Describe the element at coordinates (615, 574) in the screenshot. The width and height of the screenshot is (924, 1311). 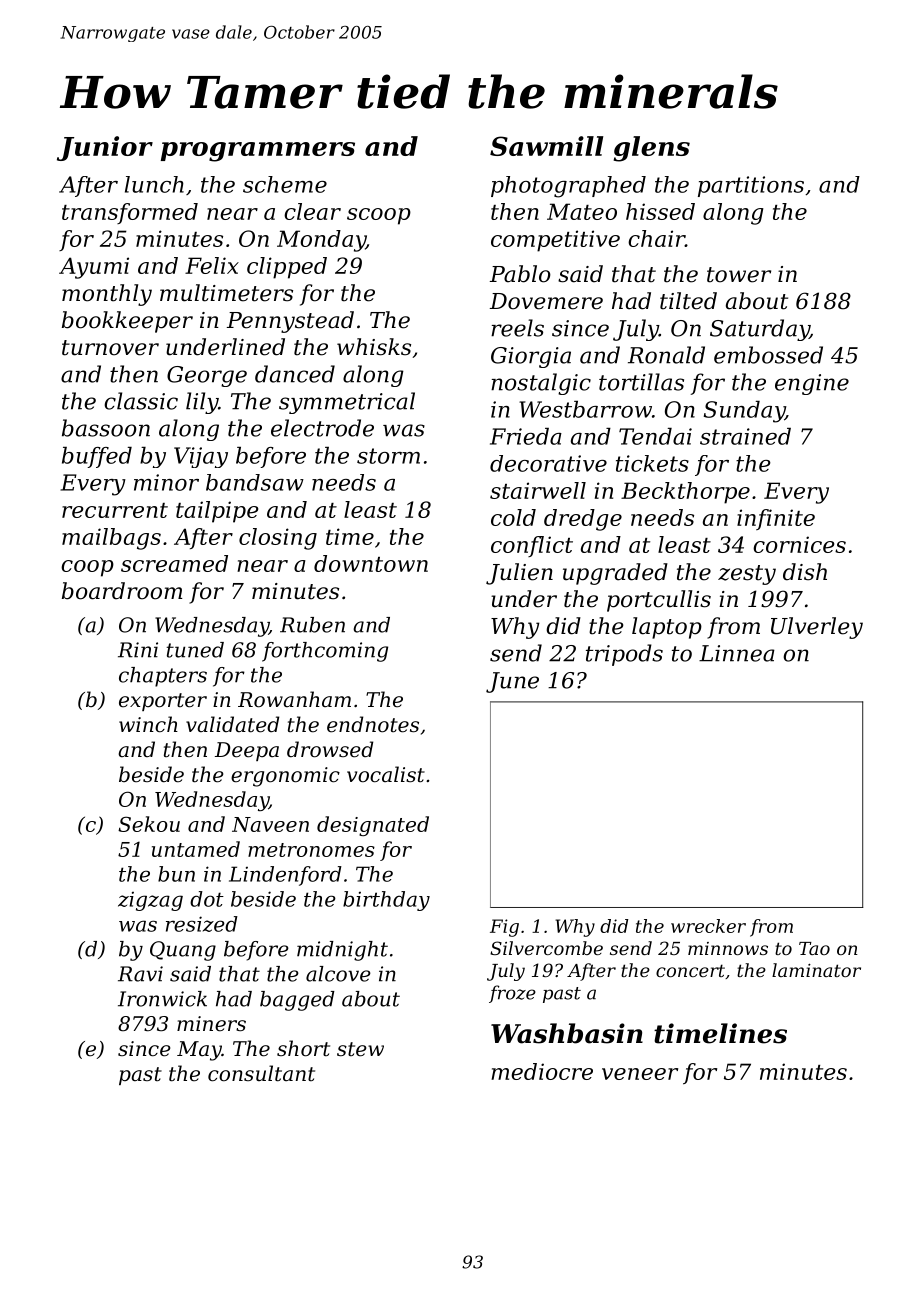
I see `upgraded` at that location.
